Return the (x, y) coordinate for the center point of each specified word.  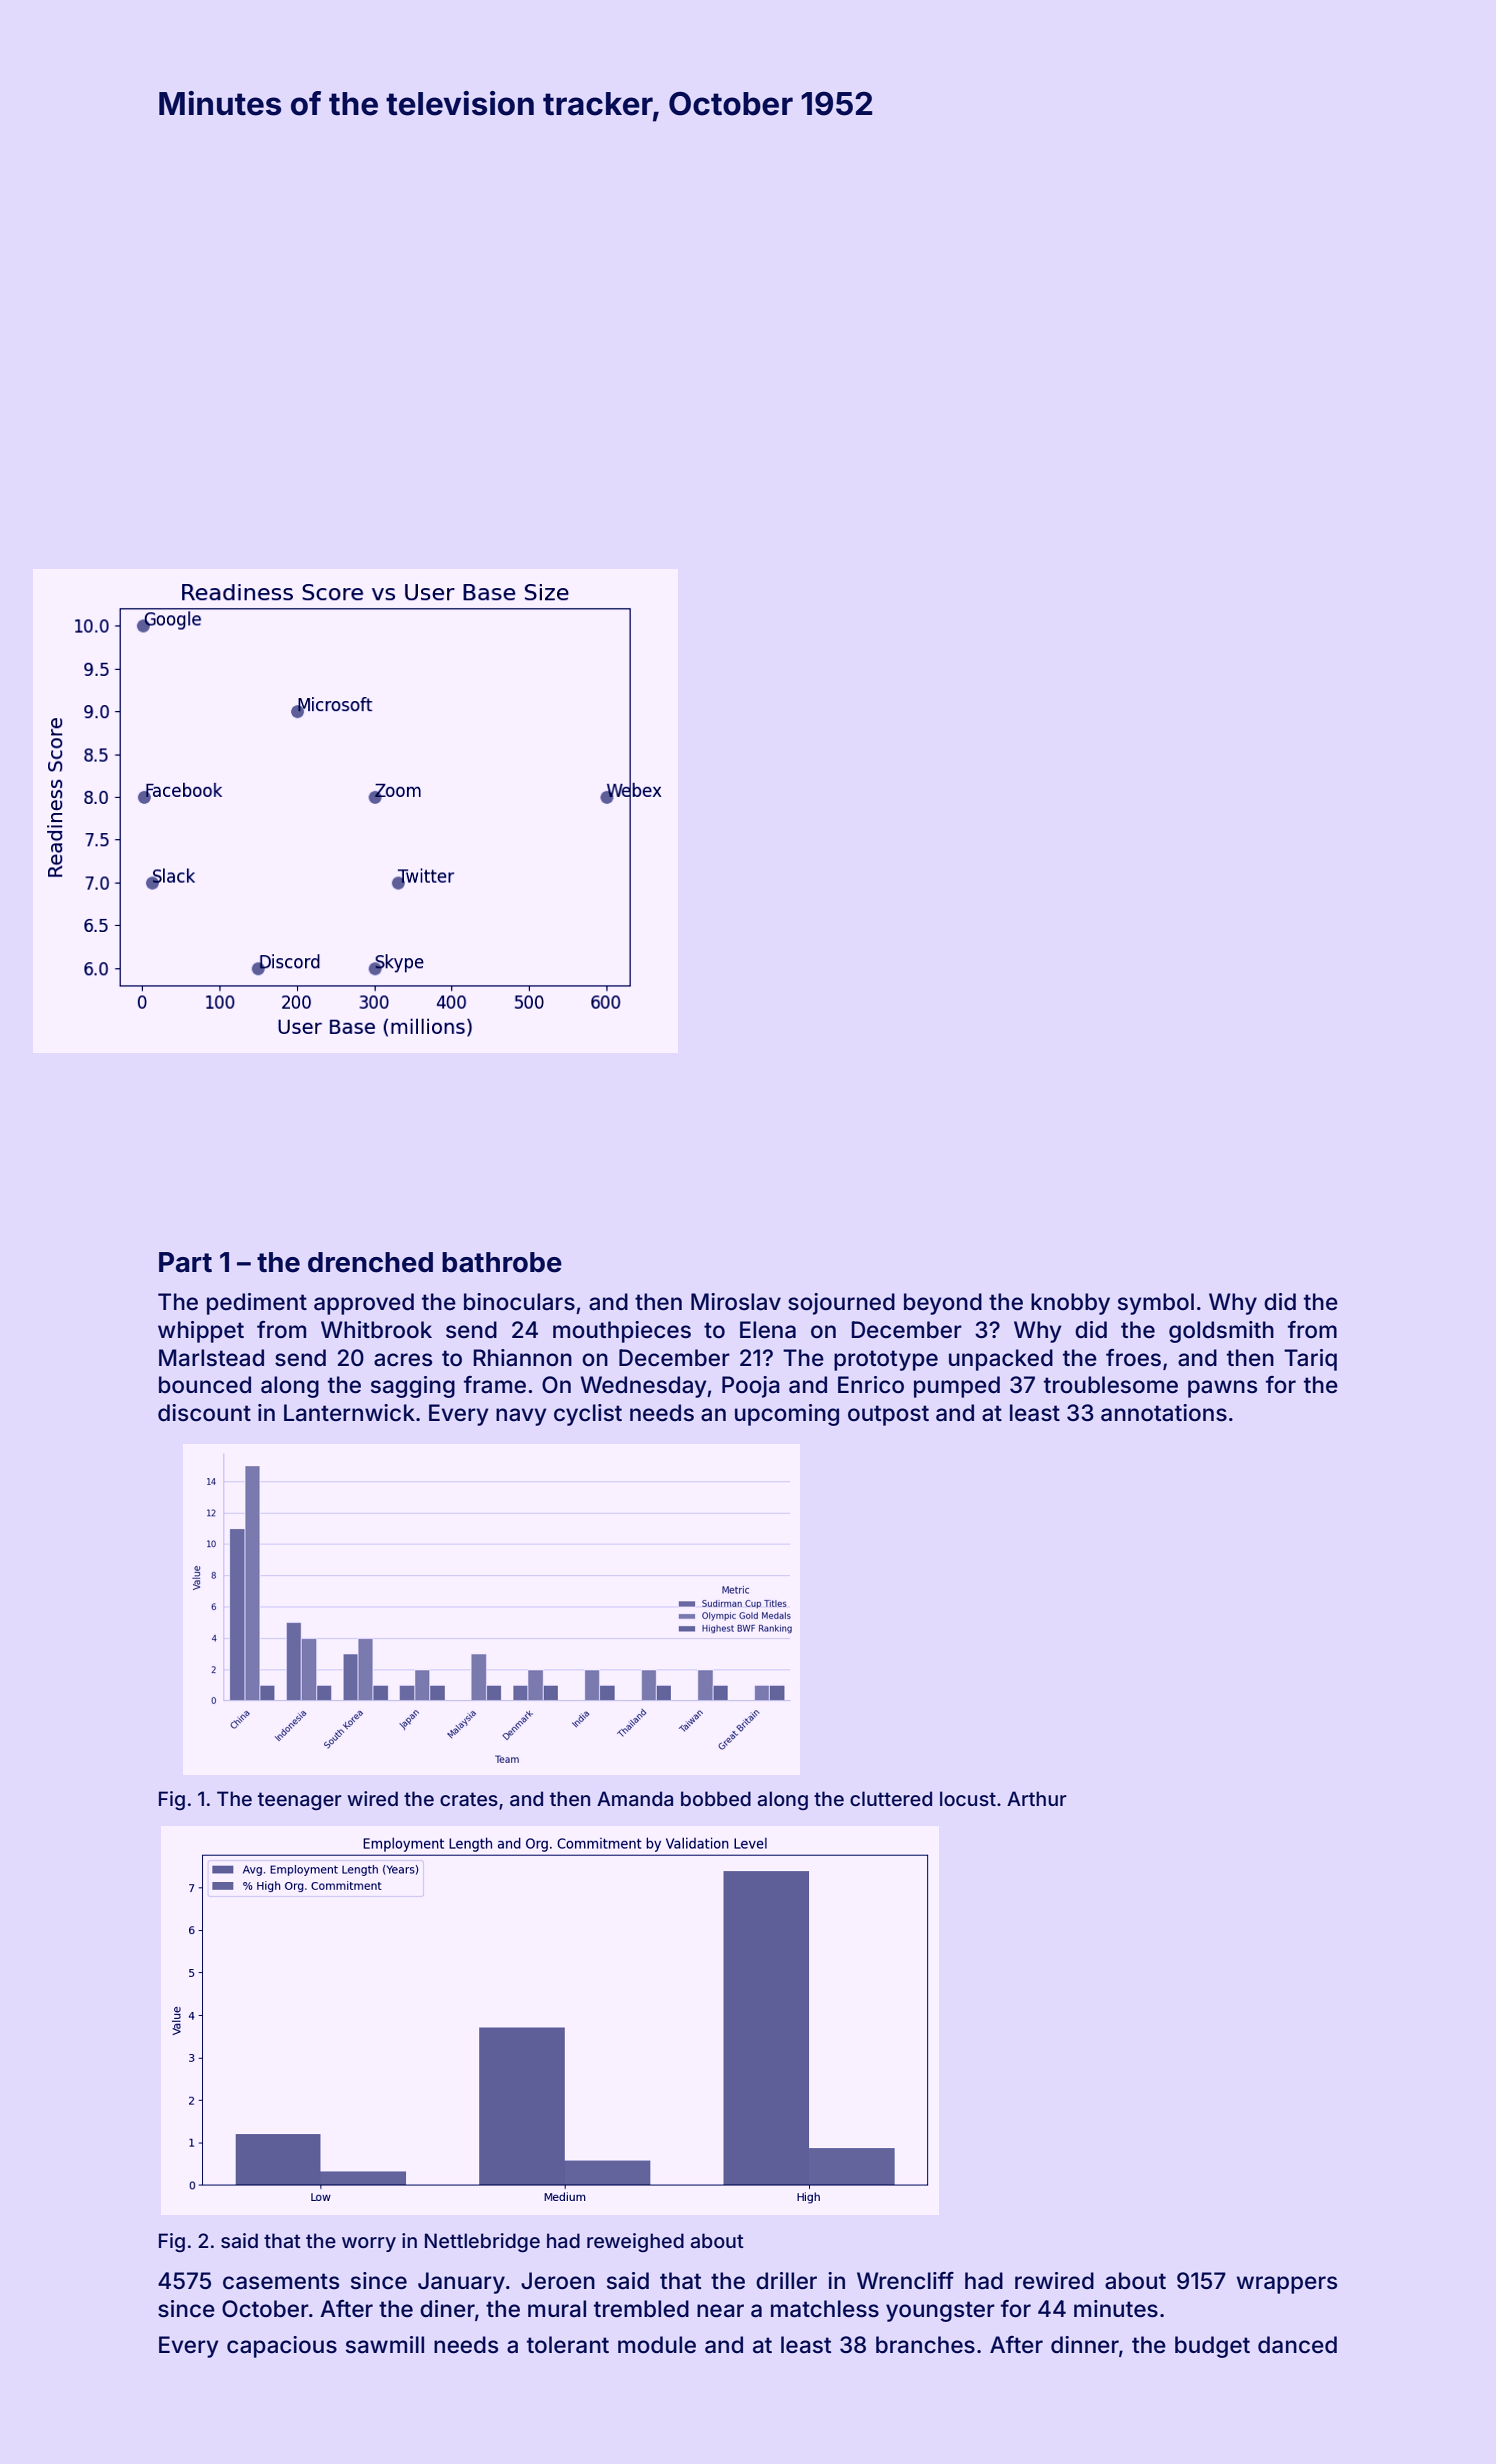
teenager (300, 1801)
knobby (1070, 1304)
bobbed (716, 1798)
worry (369, 2244)
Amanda (635, 1798)
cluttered (891, 1798)
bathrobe (502, 1262)
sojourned (841, 1304)
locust (968, 1798)
